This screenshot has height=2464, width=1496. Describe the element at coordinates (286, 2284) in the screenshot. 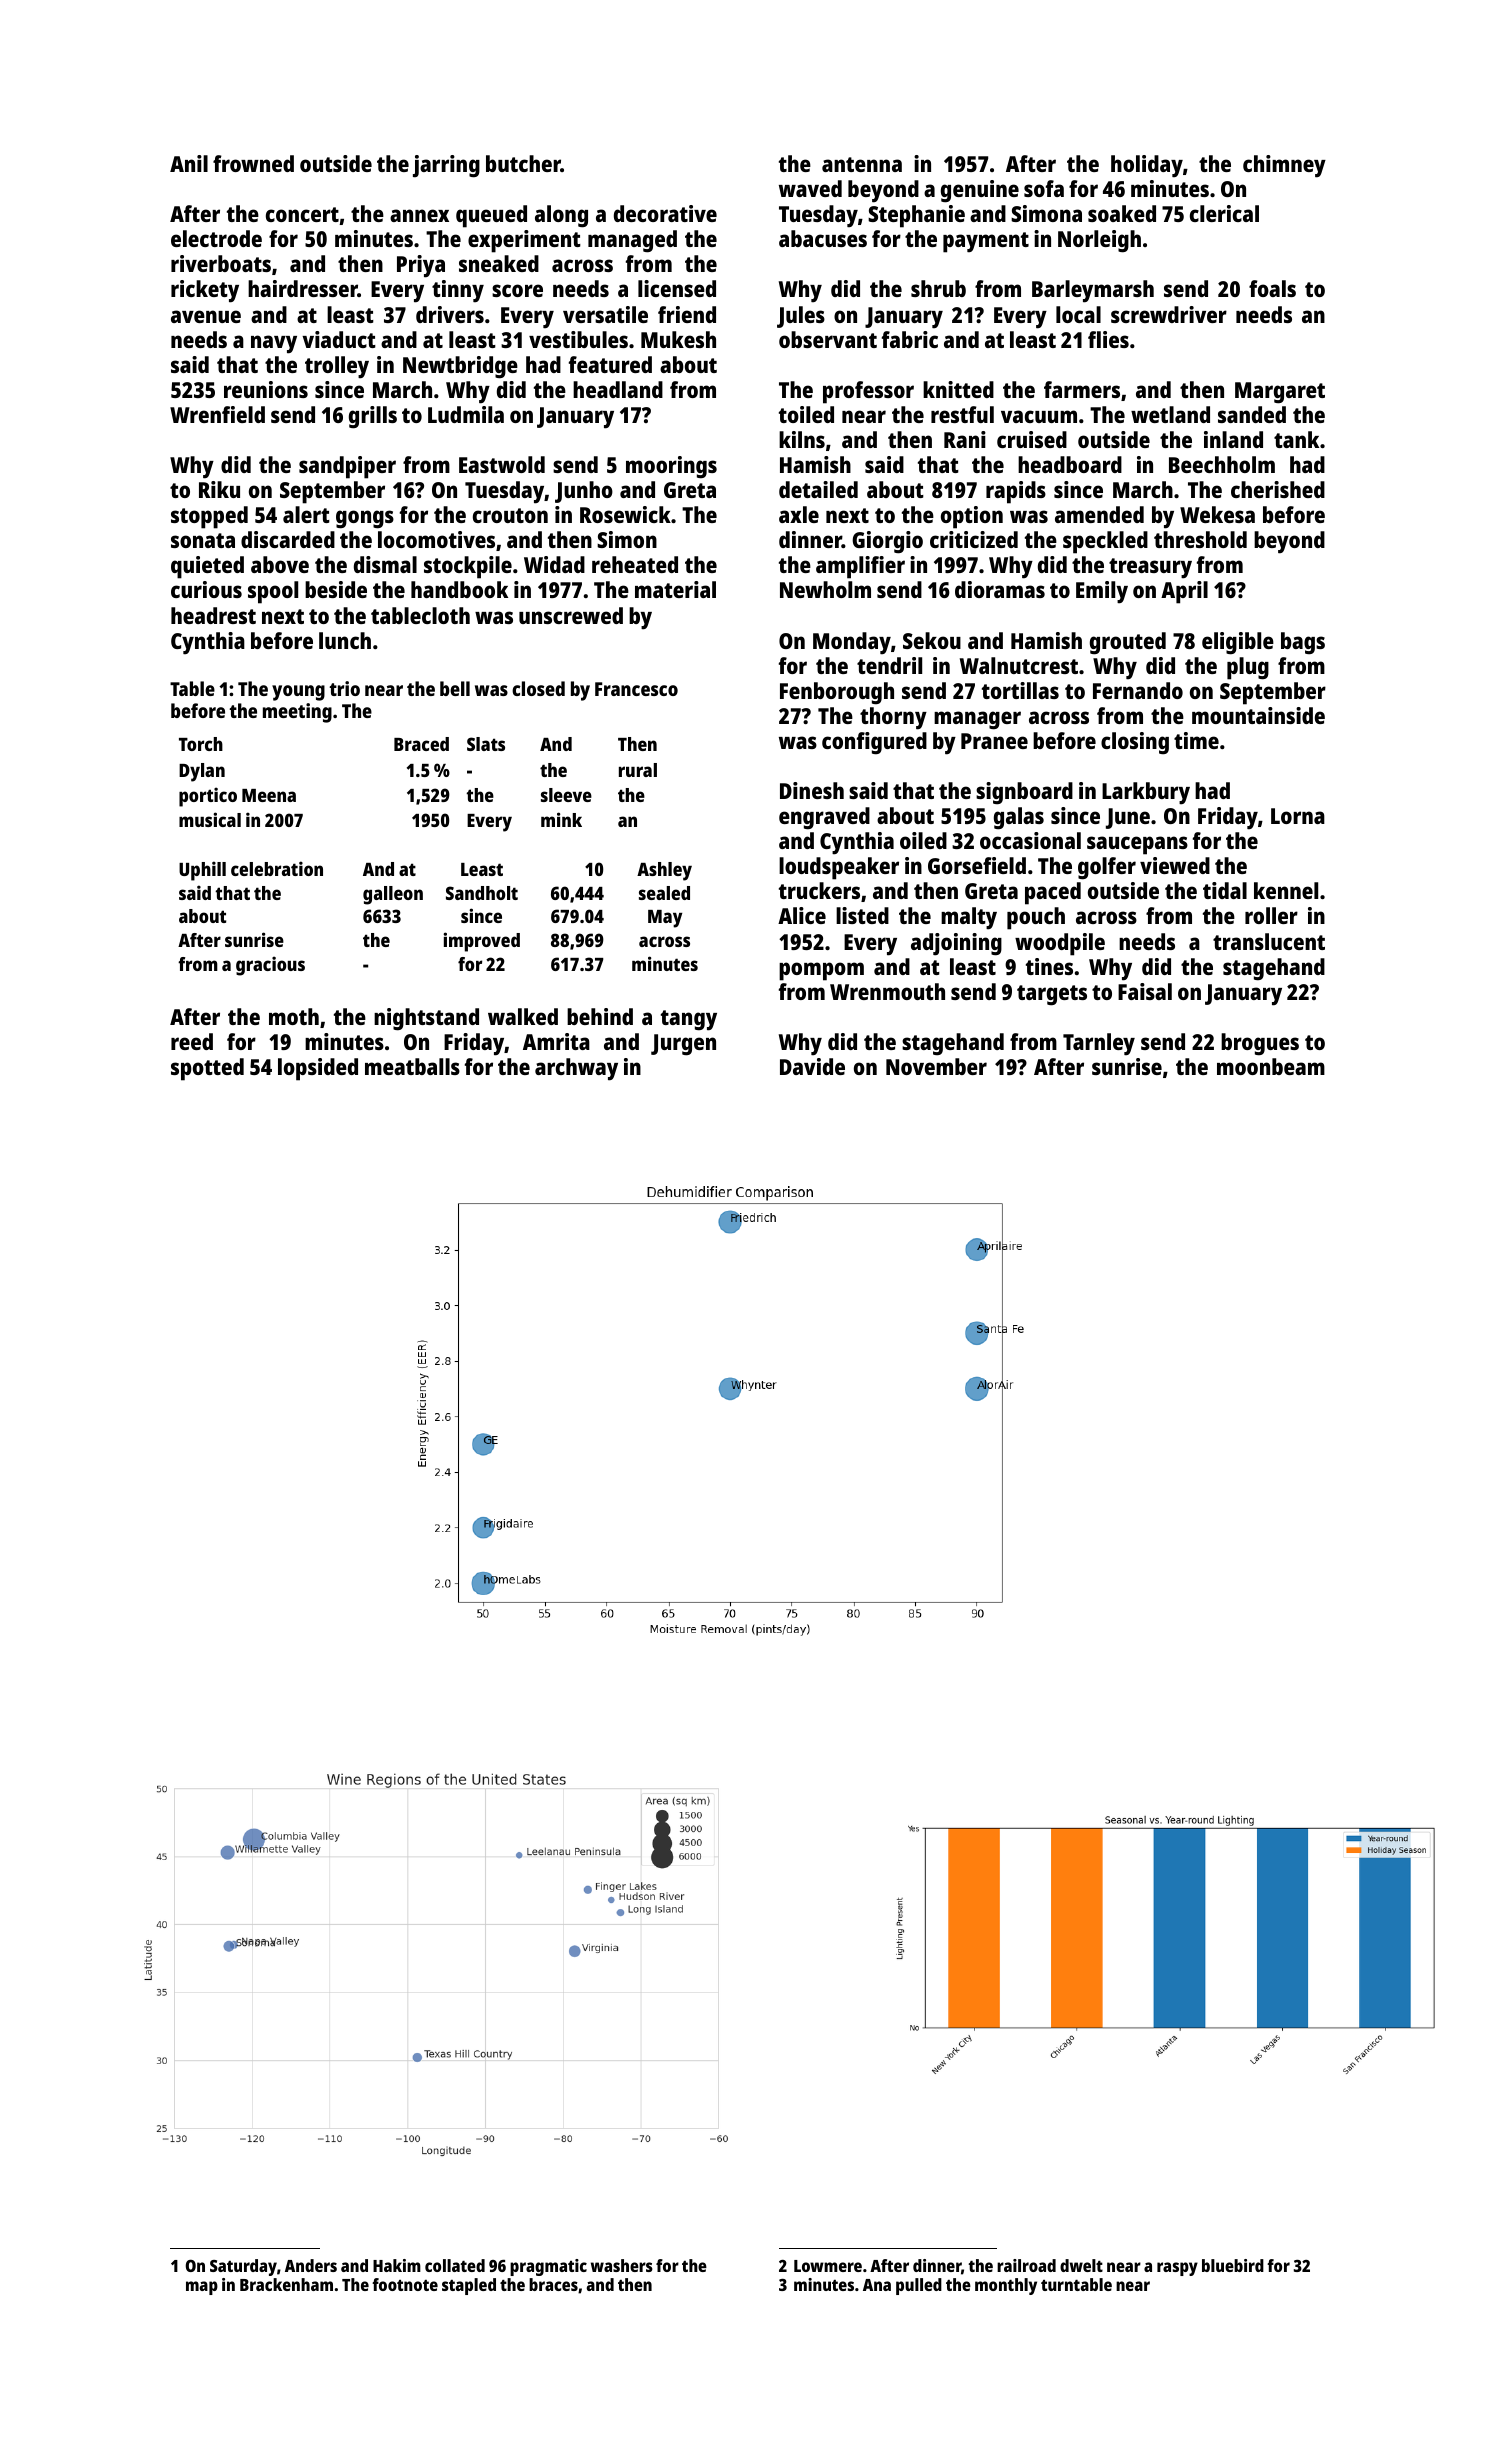

I see `Brackenham` at that location.
